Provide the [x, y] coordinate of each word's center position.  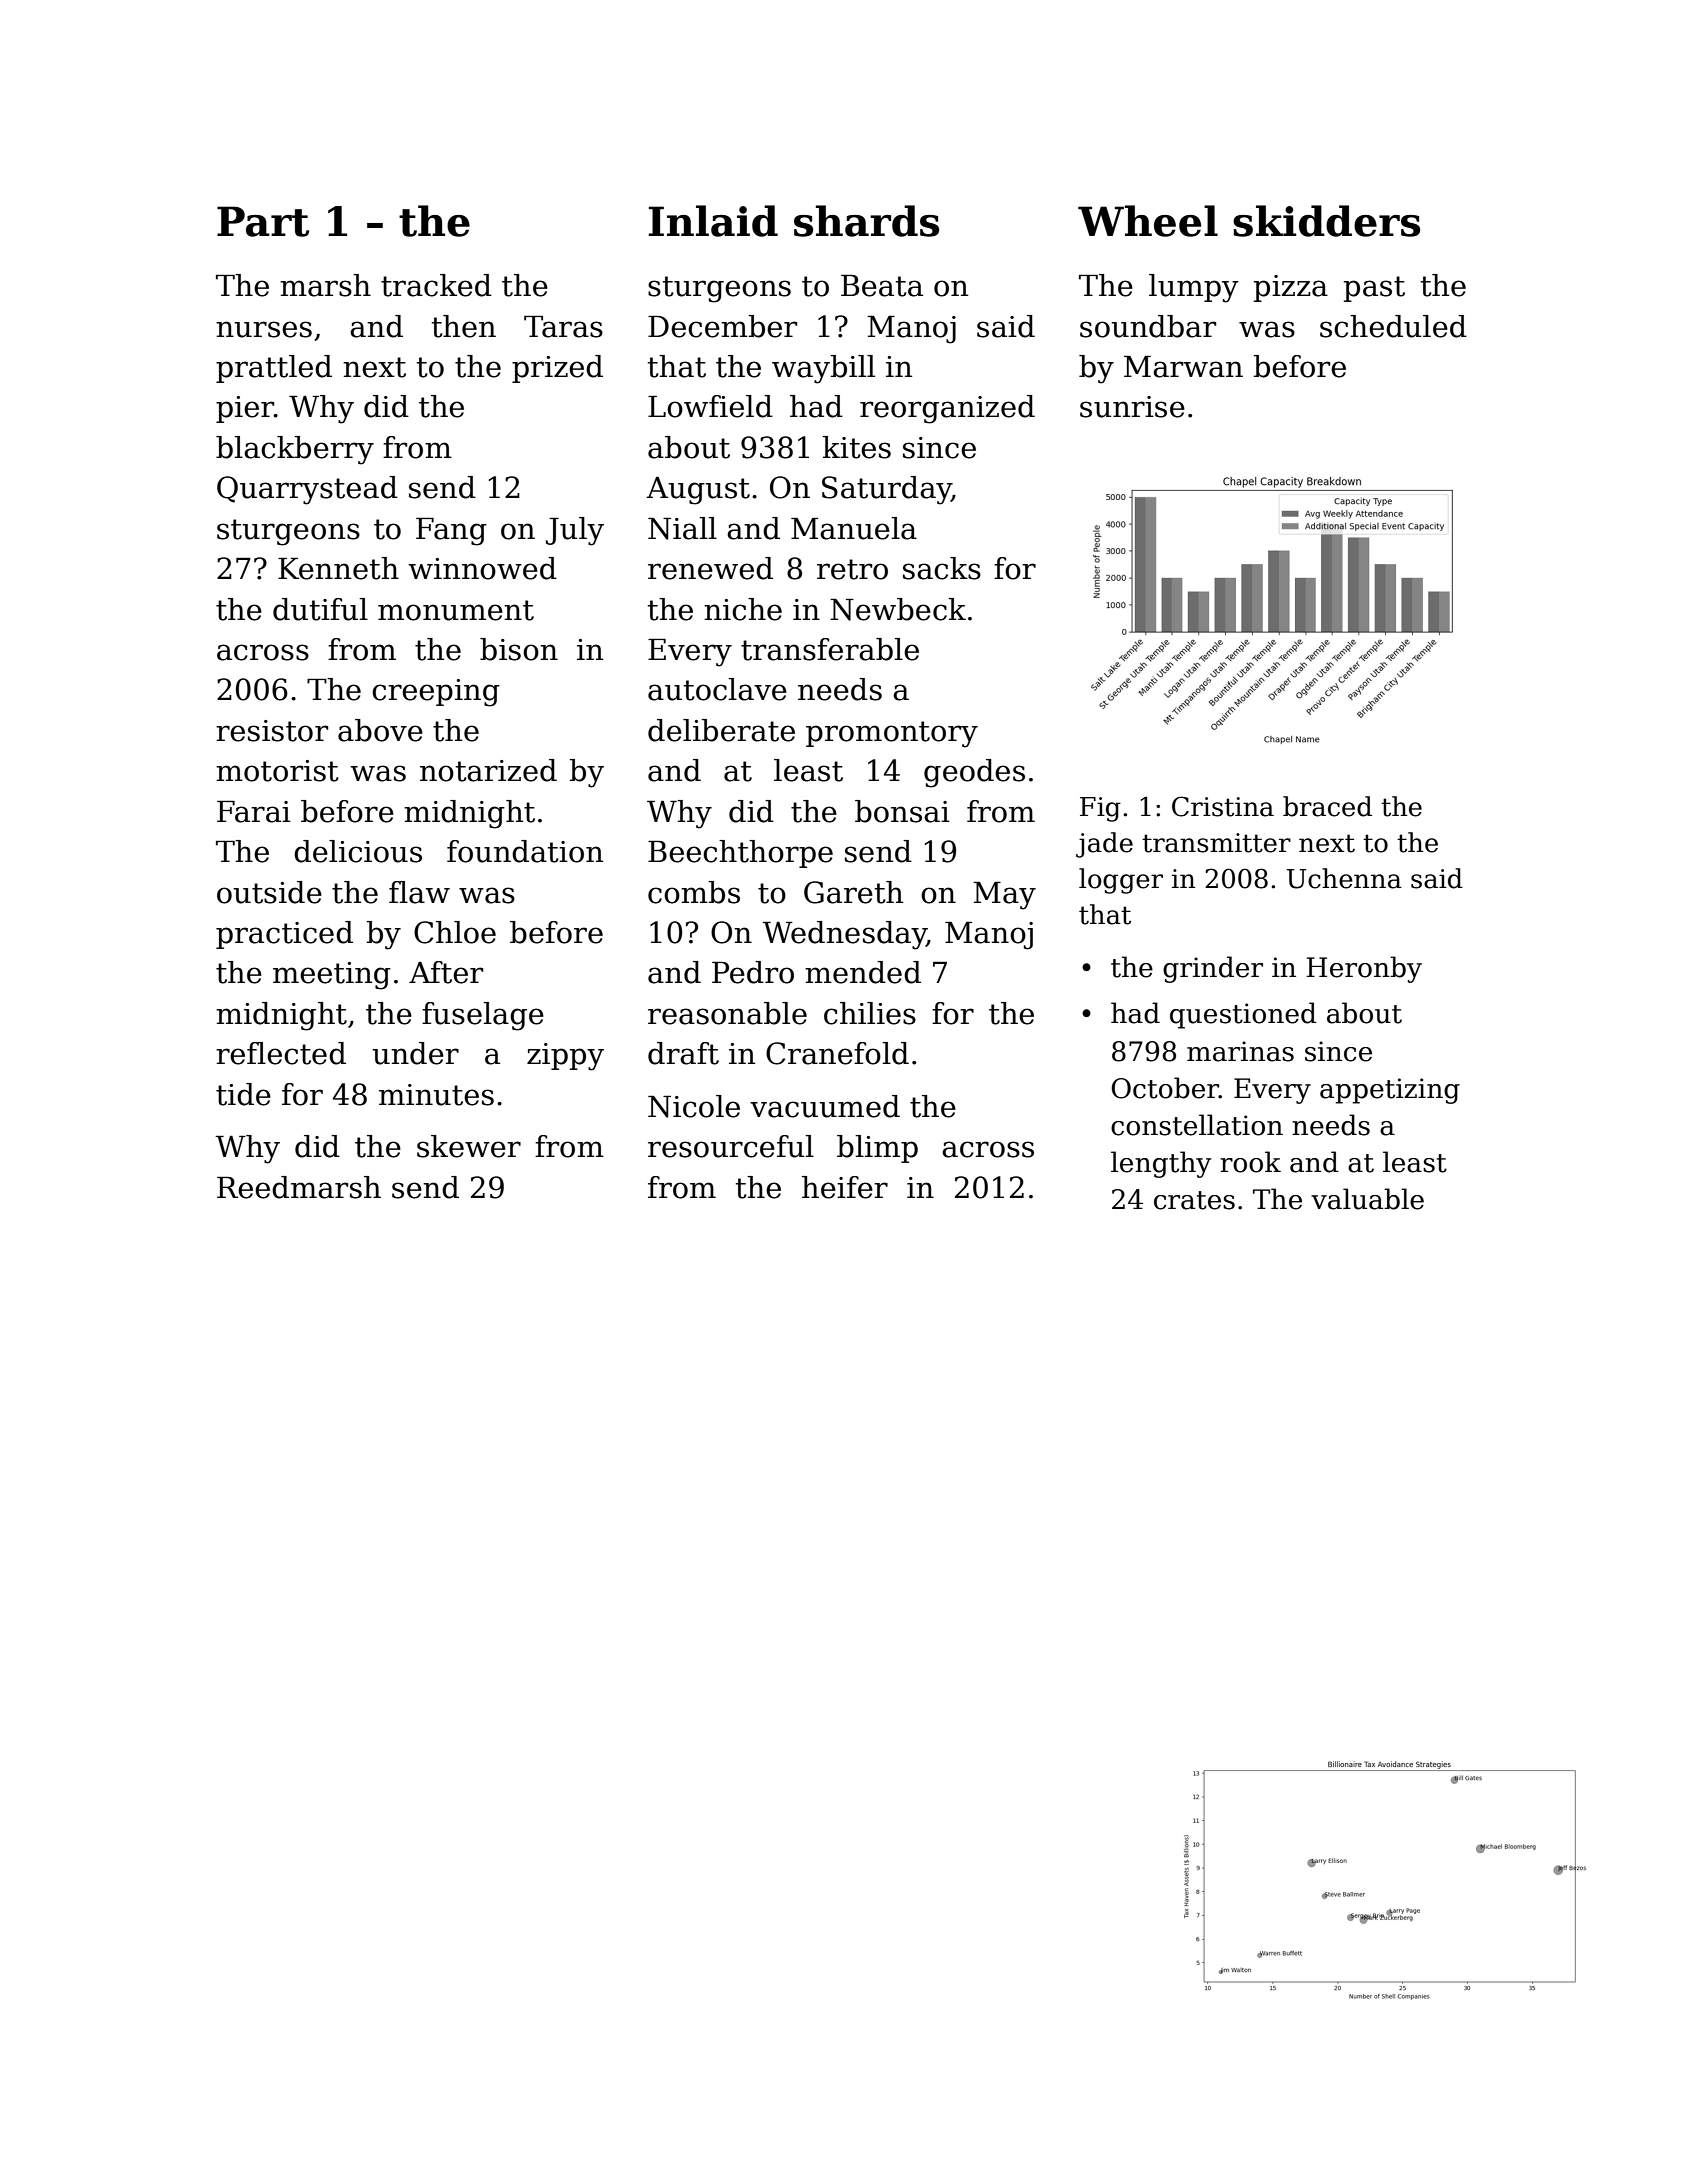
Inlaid [713, 221]
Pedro [753, 972]
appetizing [1390, 1091]
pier [245, 409]
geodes [974, 773]
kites [856, 447]
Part [263, 221]
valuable [1367, 1199]
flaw [419, 892]
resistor [272, 731]
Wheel [1148, 221]
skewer [469, 1146]
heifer [845, 1187]
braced [1327, 806]
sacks [942, 568]
